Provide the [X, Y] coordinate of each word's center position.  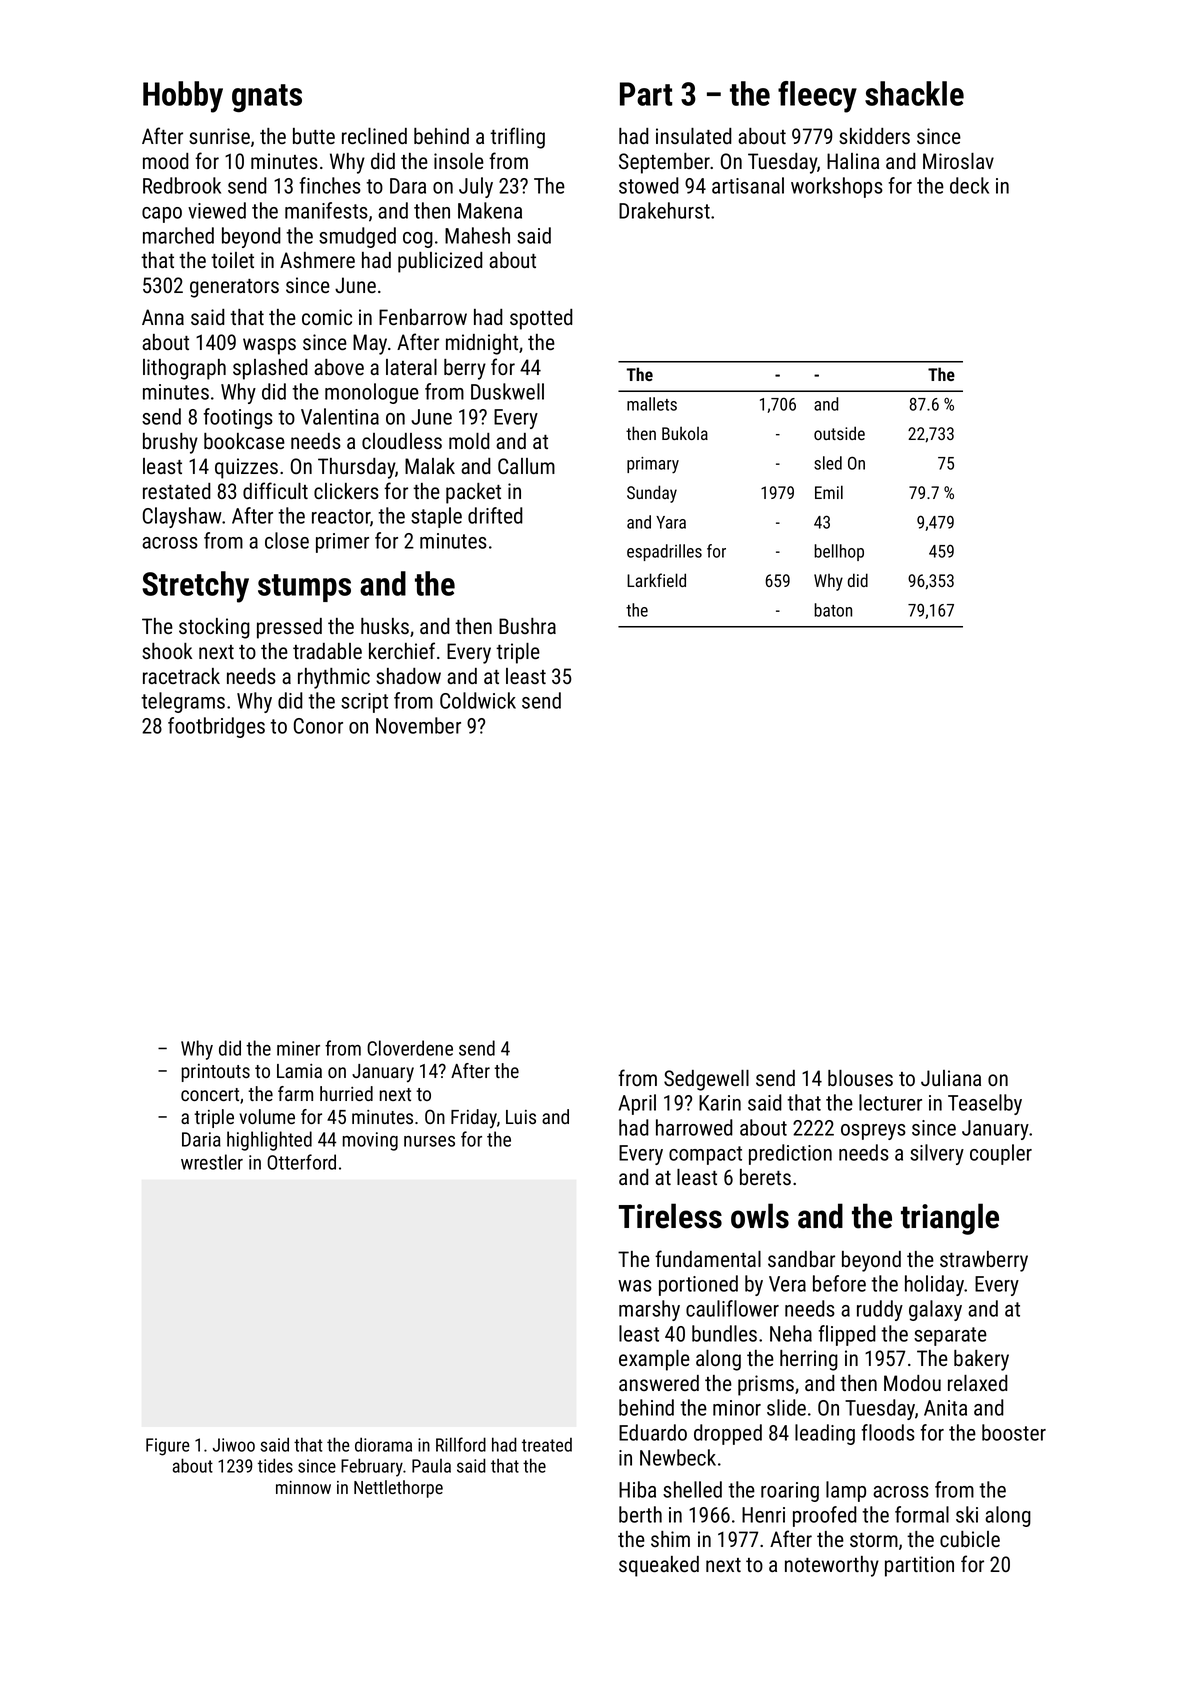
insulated [694, 136]
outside [839, 433]
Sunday [652, 494]
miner [298, 1048]
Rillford [461, 1444]
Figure [168, 1447]
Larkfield [656, 580]
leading [825, 1434]
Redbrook [182, 185]
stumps [304, 588]
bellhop [839, 552]
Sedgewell [706, 1080]
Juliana [951, 1078]
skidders [874, 136]
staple [436, 517]
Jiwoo [234, 1445]
